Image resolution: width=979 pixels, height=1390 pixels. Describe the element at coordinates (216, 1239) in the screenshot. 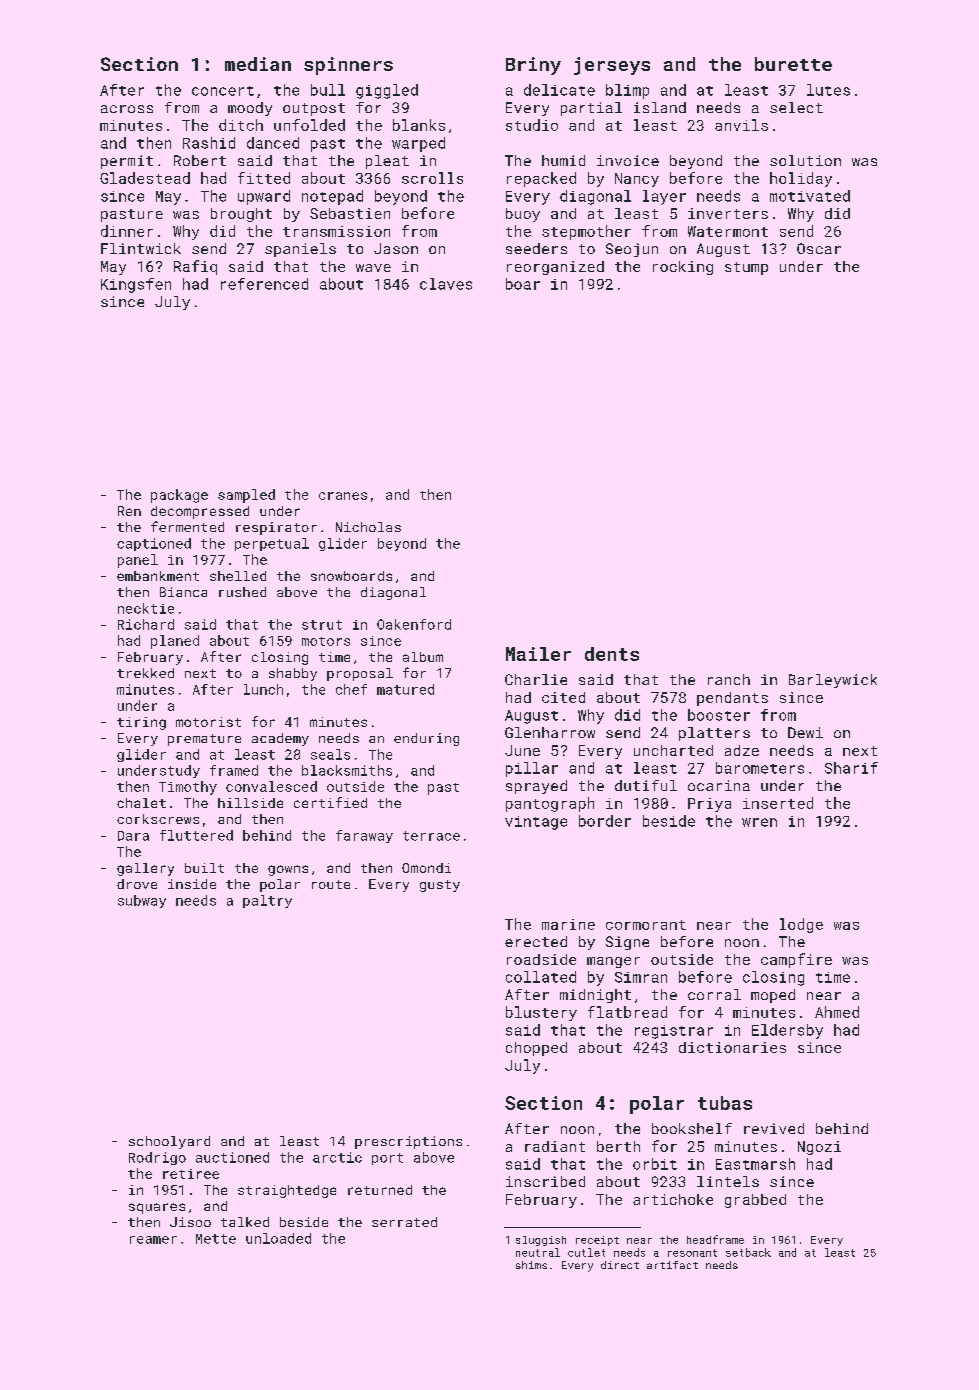

I see `Mette` at that location.
